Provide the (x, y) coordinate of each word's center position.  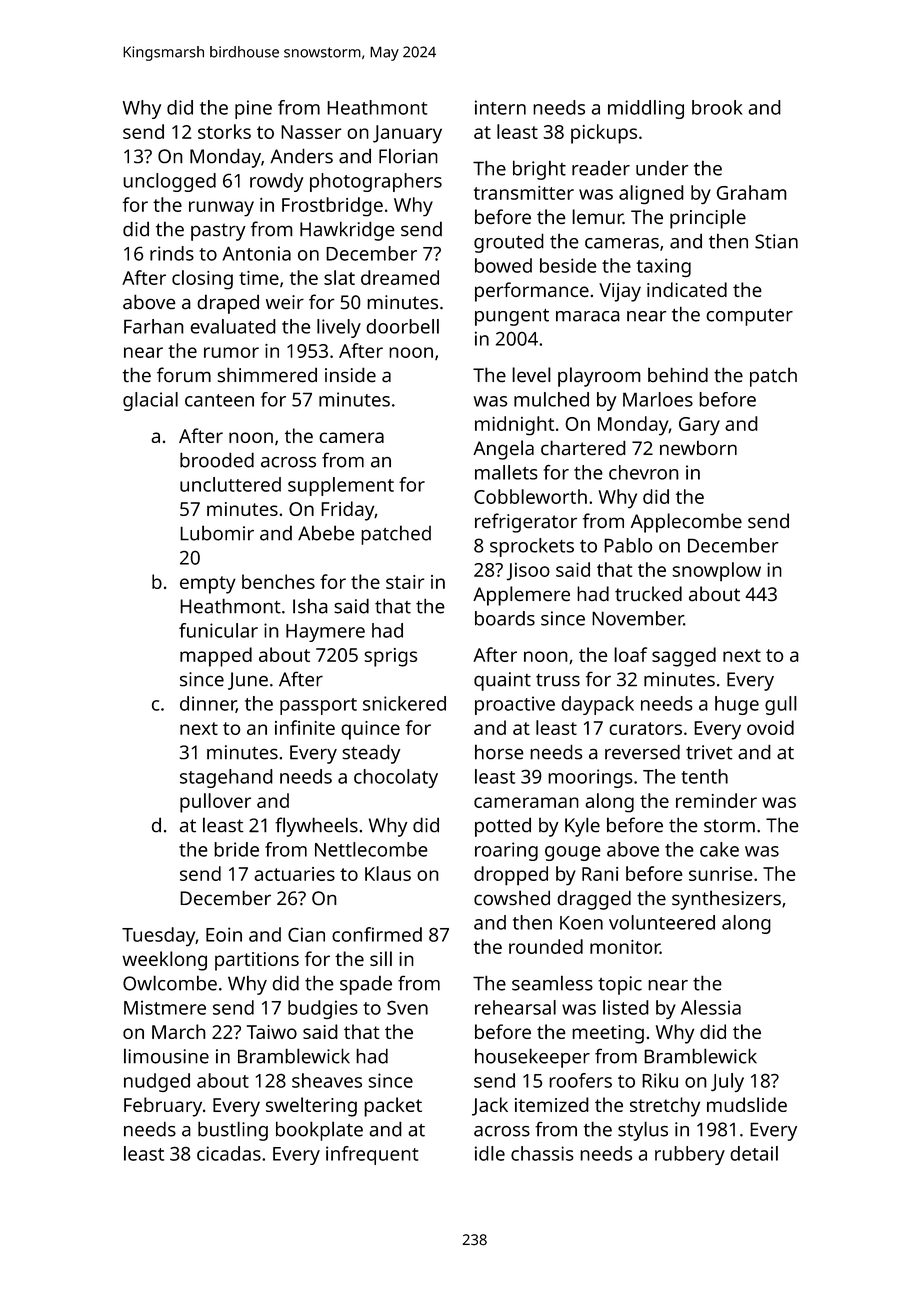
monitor (625, 947)
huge (737, 705)
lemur (597, 216)
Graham (752, 192)
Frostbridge (332, 207)
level (531, 374)
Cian (306, 934)
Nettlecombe (371, 849)
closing (202, 280)
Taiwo (272, 1032)
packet (393, 1107)
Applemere (521, 596)
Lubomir (217, 533)
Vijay (620, 292)
